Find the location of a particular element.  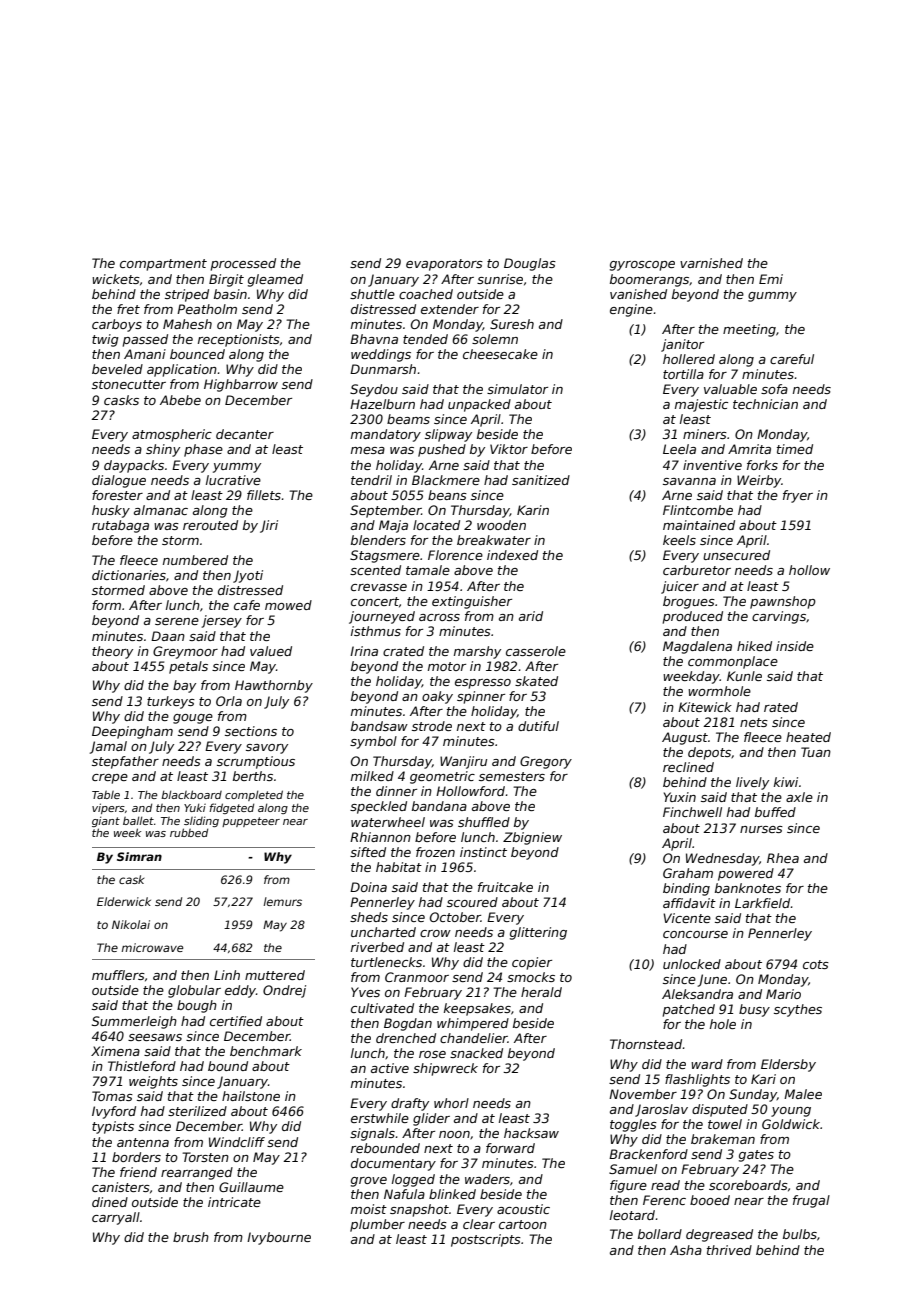

sofa is located at coordinates (774, 389).
